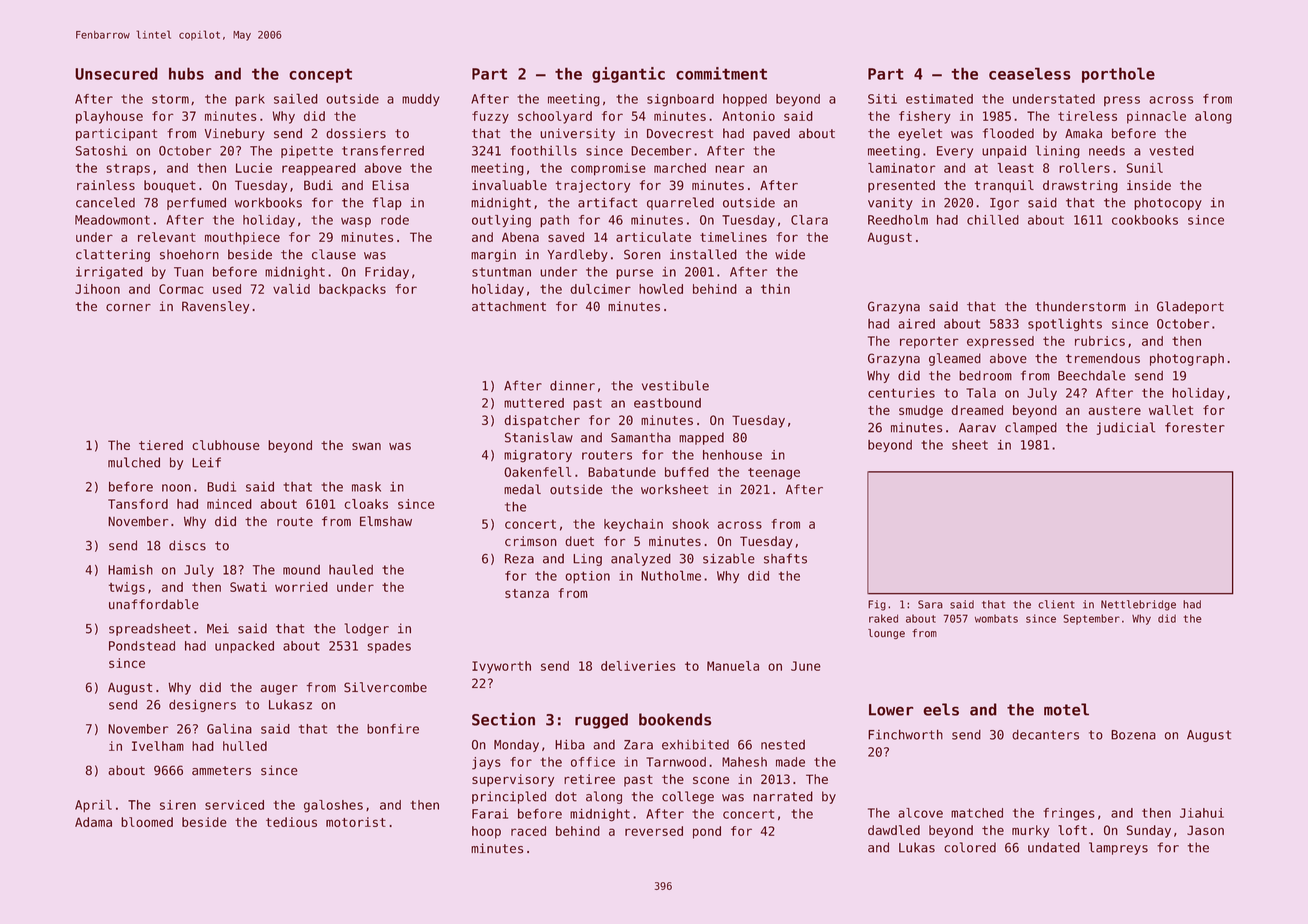  I want to click on Ivyworth, so click(501, 667).
